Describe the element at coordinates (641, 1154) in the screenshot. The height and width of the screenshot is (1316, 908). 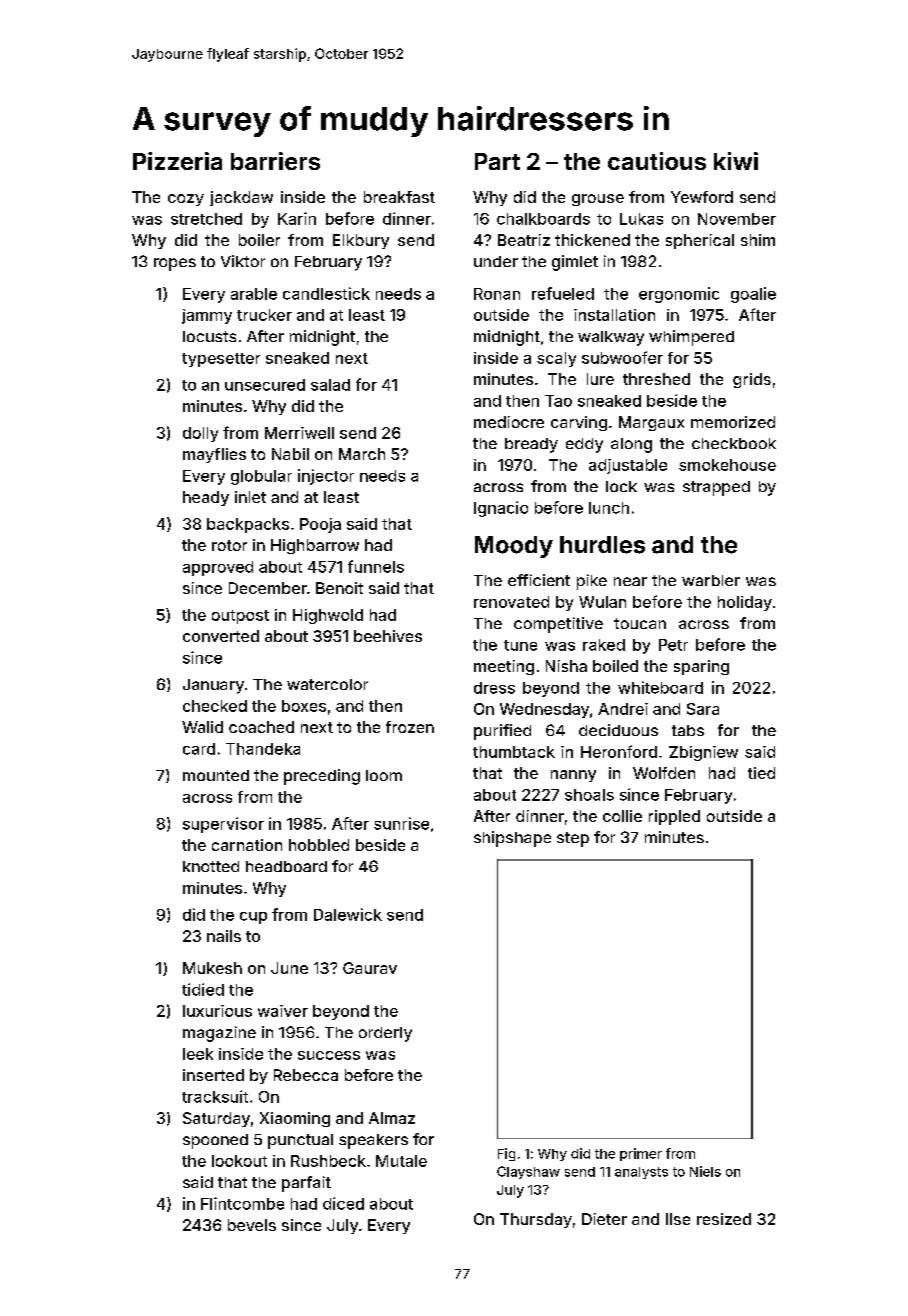
I see `primer` at that location.
